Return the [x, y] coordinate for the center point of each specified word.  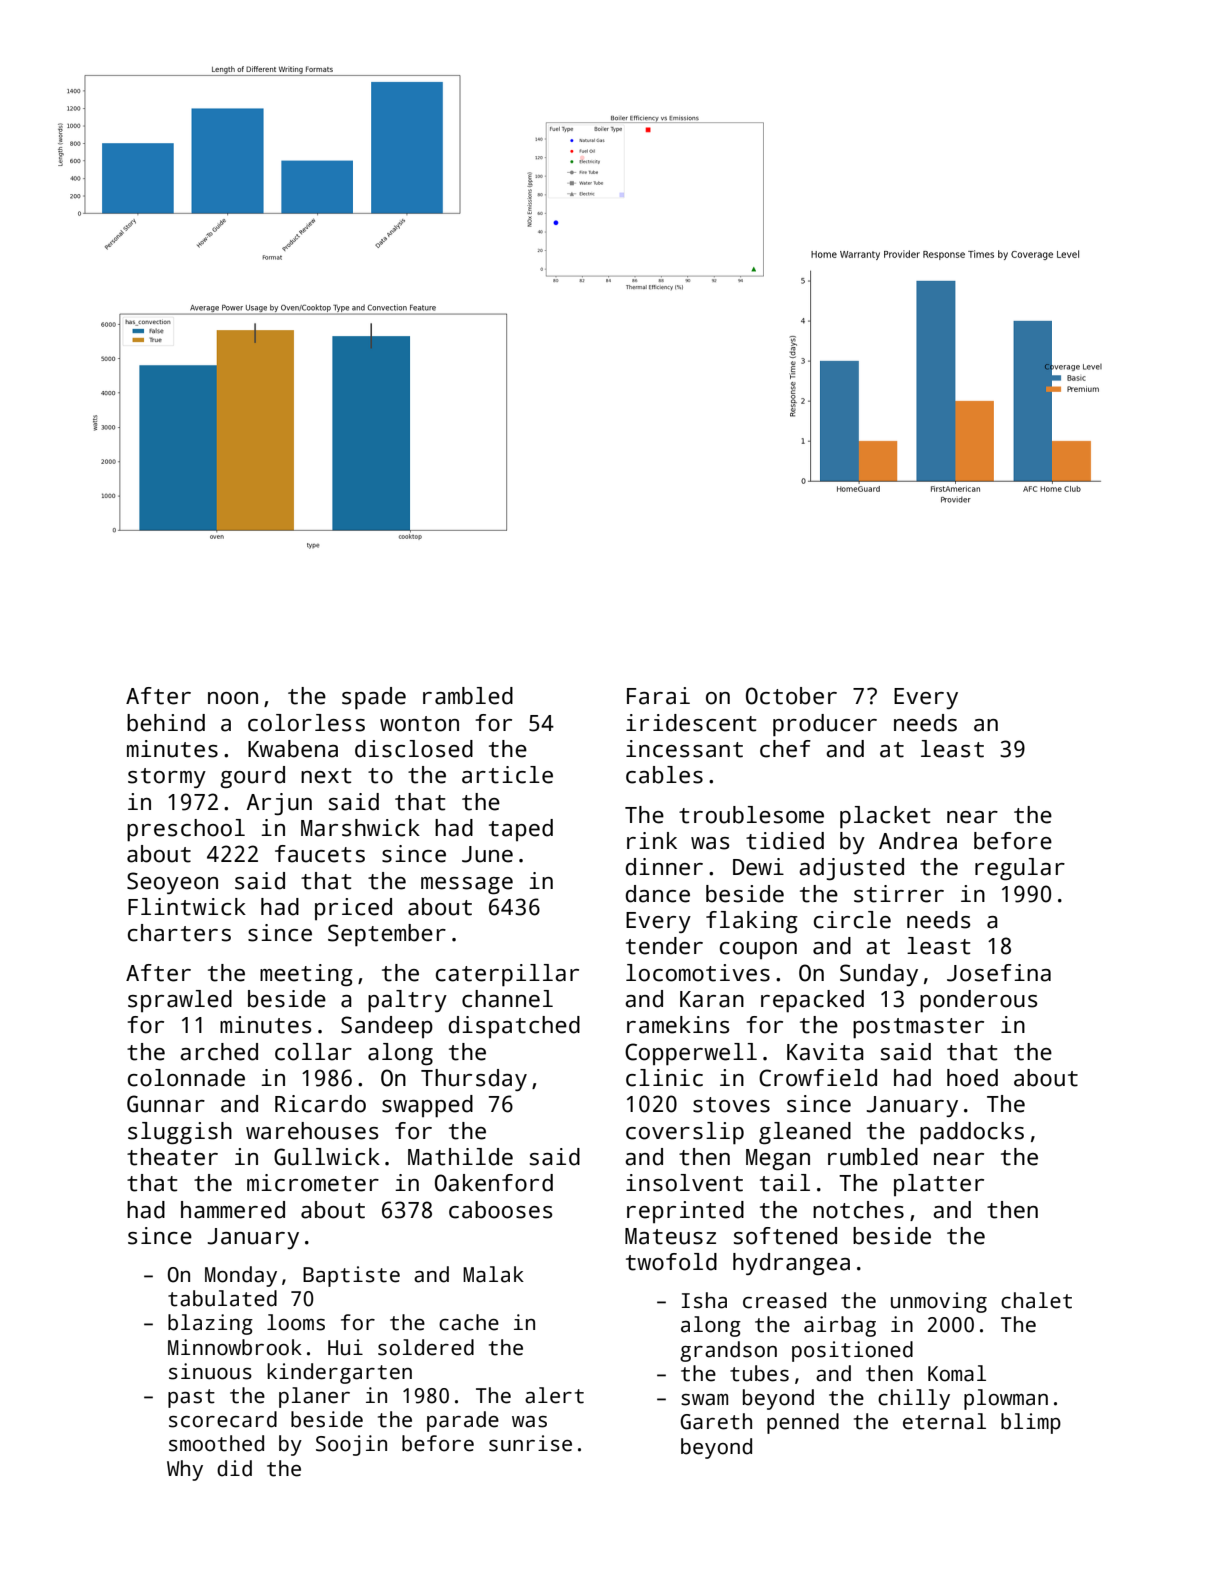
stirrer [899, 894]
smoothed [216, 1443]
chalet [1036, 1300]
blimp [1031, 1423]
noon [233, 698]
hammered [233, 1210]
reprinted [685, 1212]
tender [664, 946]
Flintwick [187, 907]
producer [825, 725]
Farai [658, 696]
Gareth [716, 1421]
